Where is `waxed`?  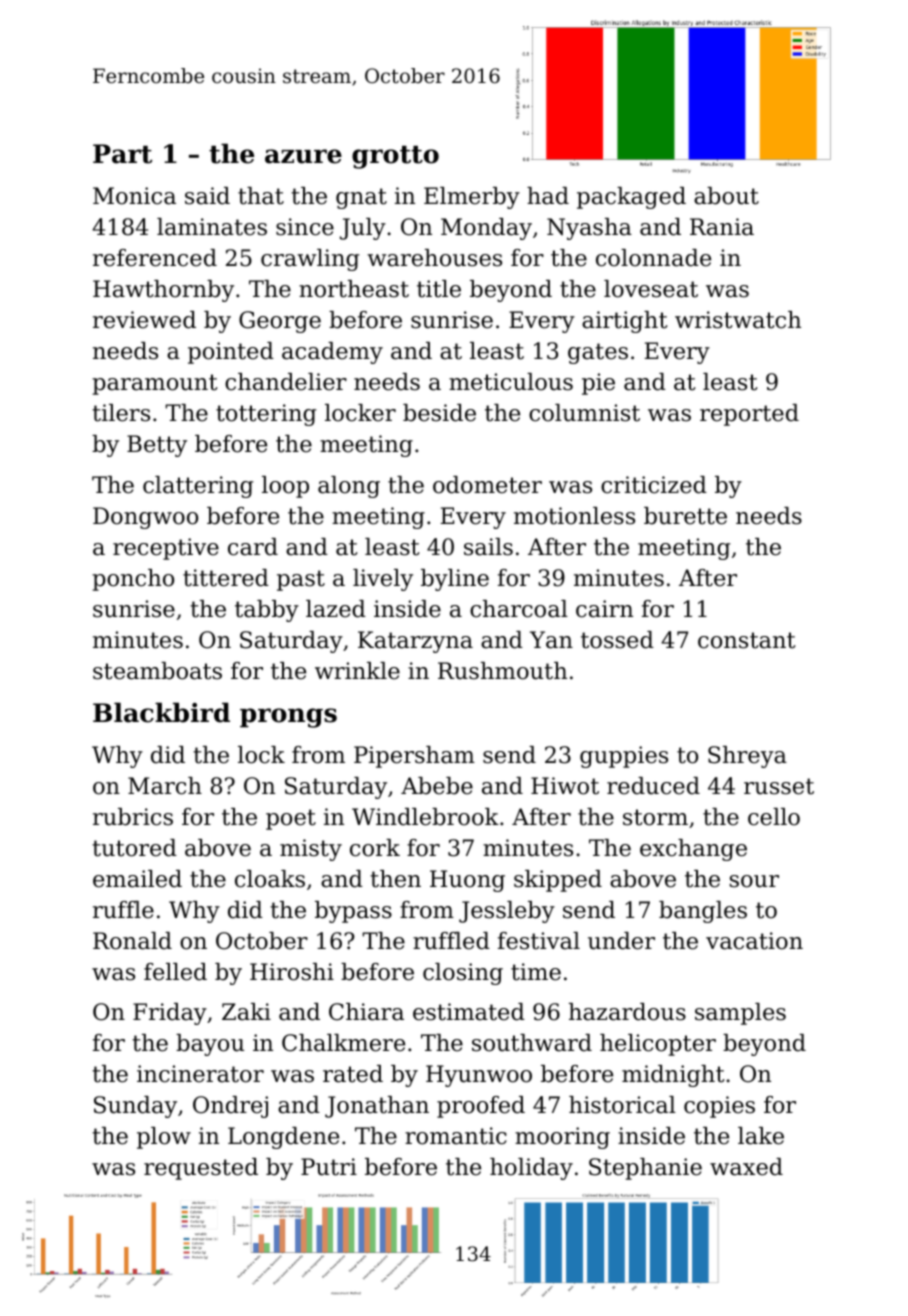 waxed is located at coordinates (746, 1167).
